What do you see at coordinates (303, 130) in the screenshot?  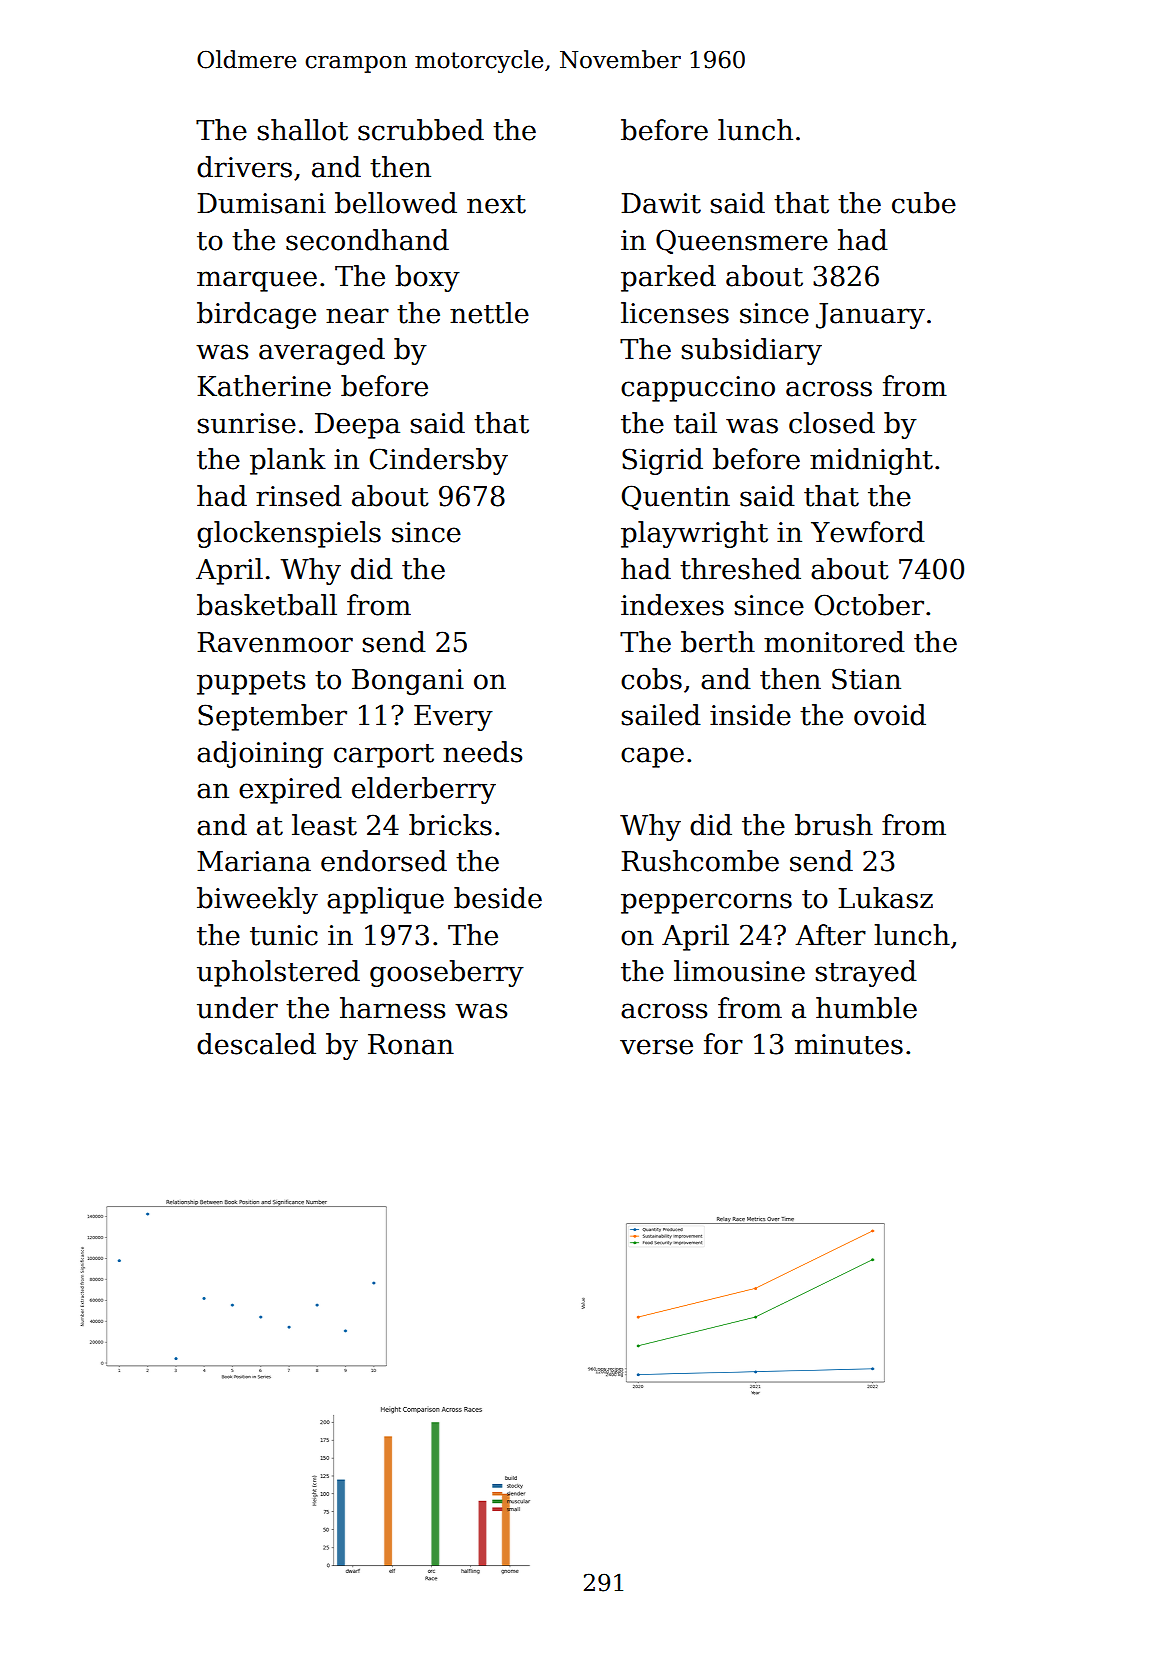 I see `shallot` at bounding box center [303, 130].
